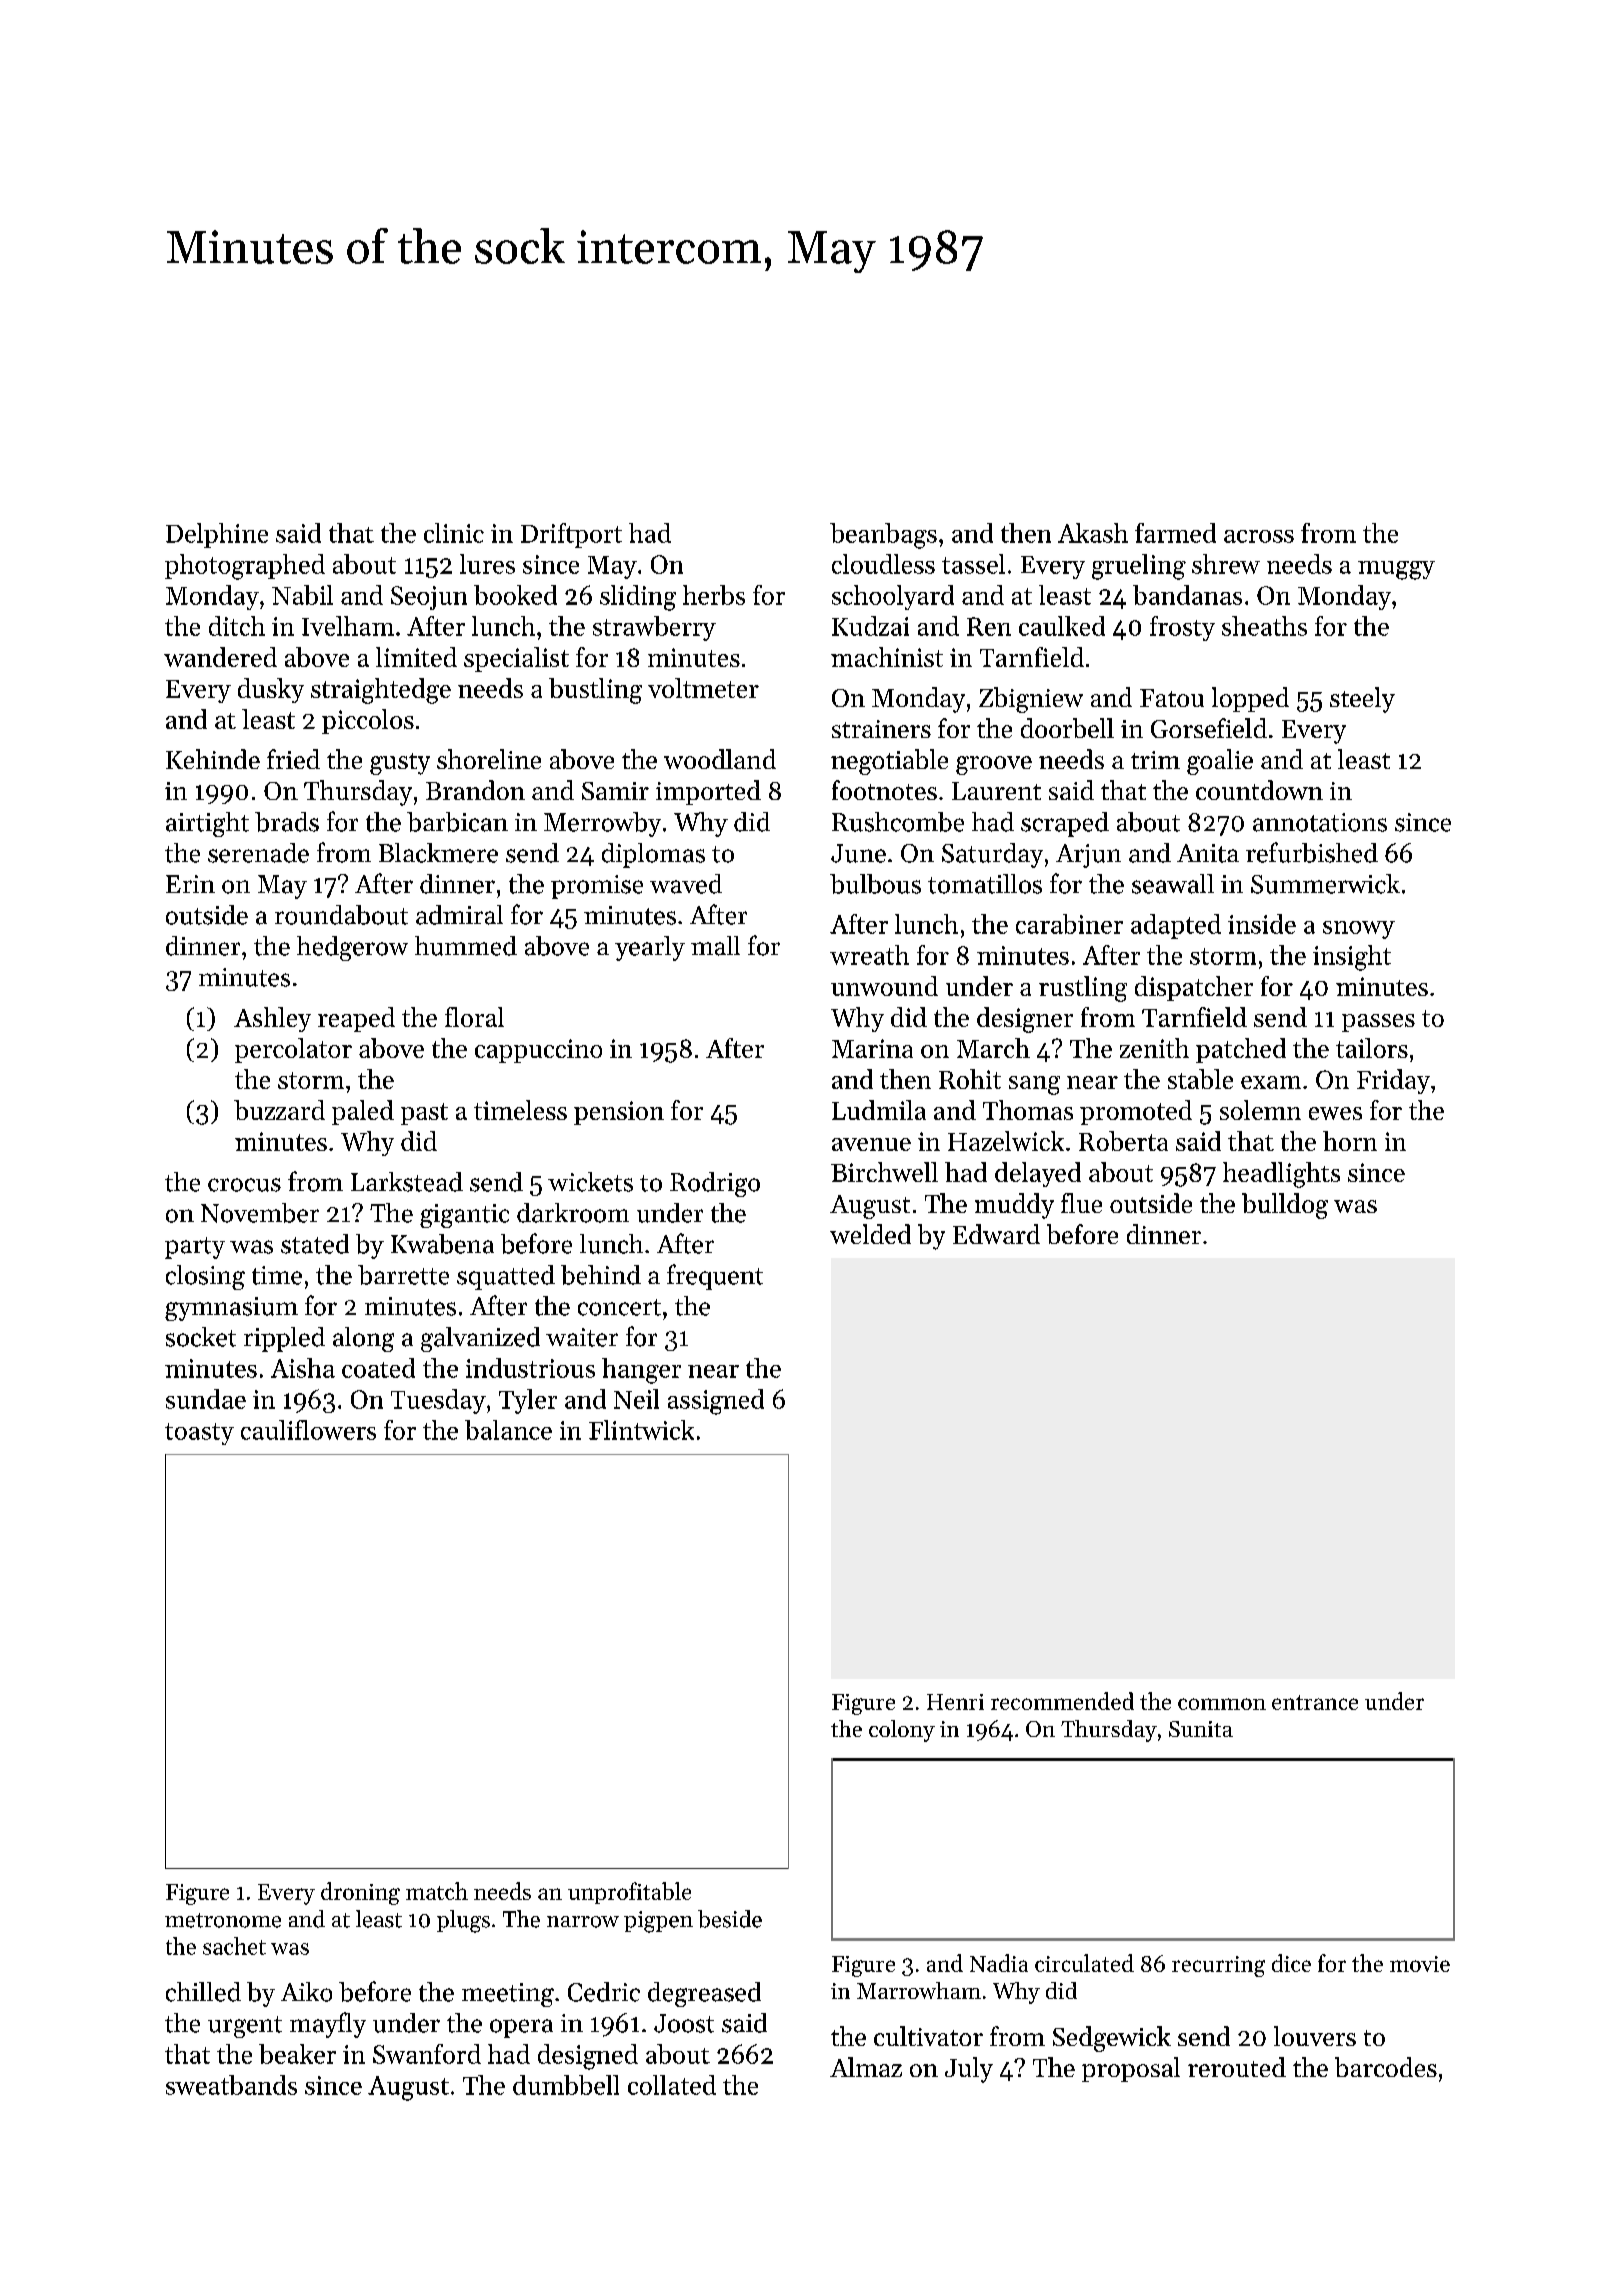 Image resolution: width=1620 pixels, height=2292 pixels. Describe the element at coordinates (1218, 1966) in the screenshot. I see `recurring` at that location.
